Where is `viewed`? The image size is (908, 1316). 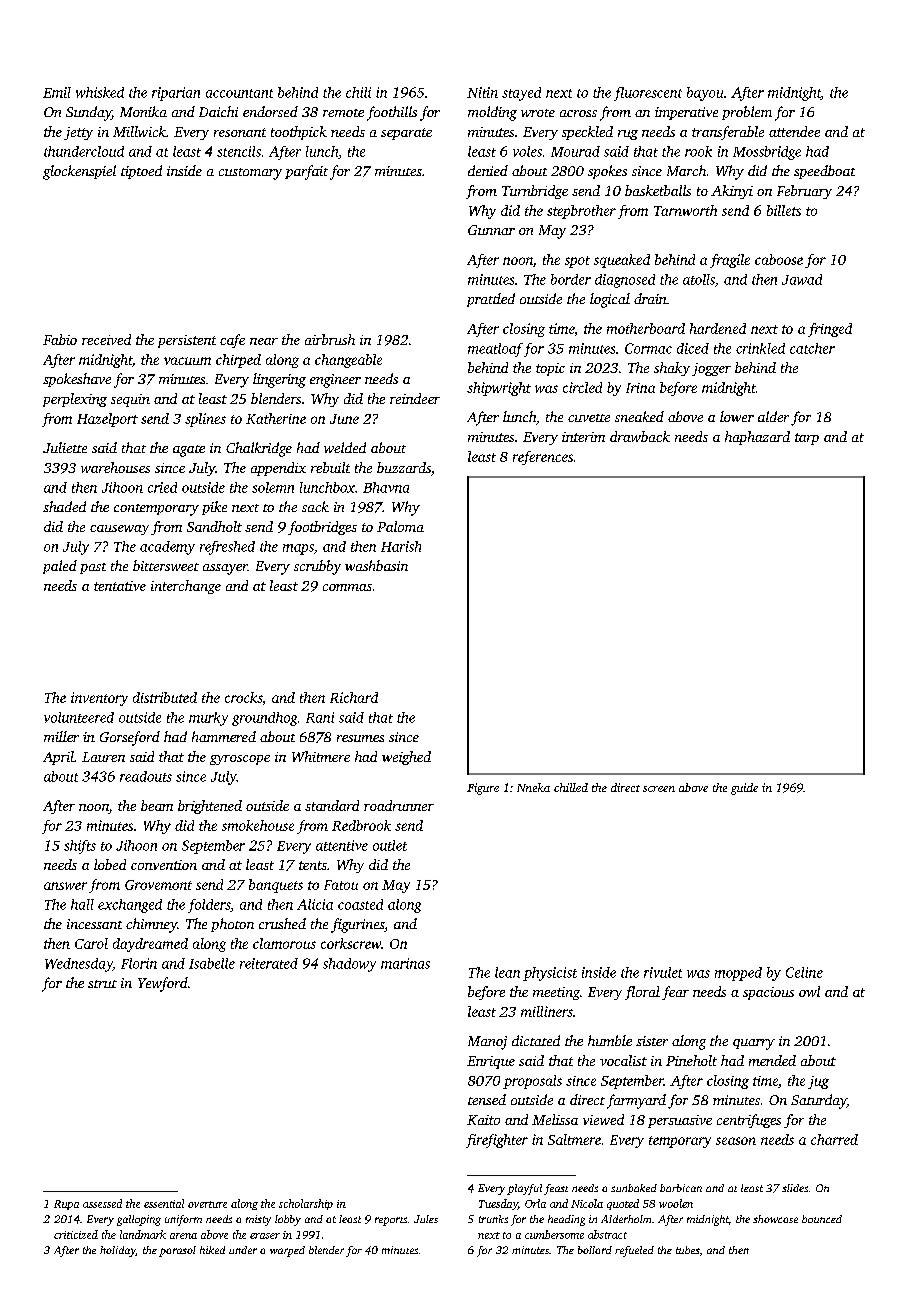
viewed is located at coordinates (603, 1119).
